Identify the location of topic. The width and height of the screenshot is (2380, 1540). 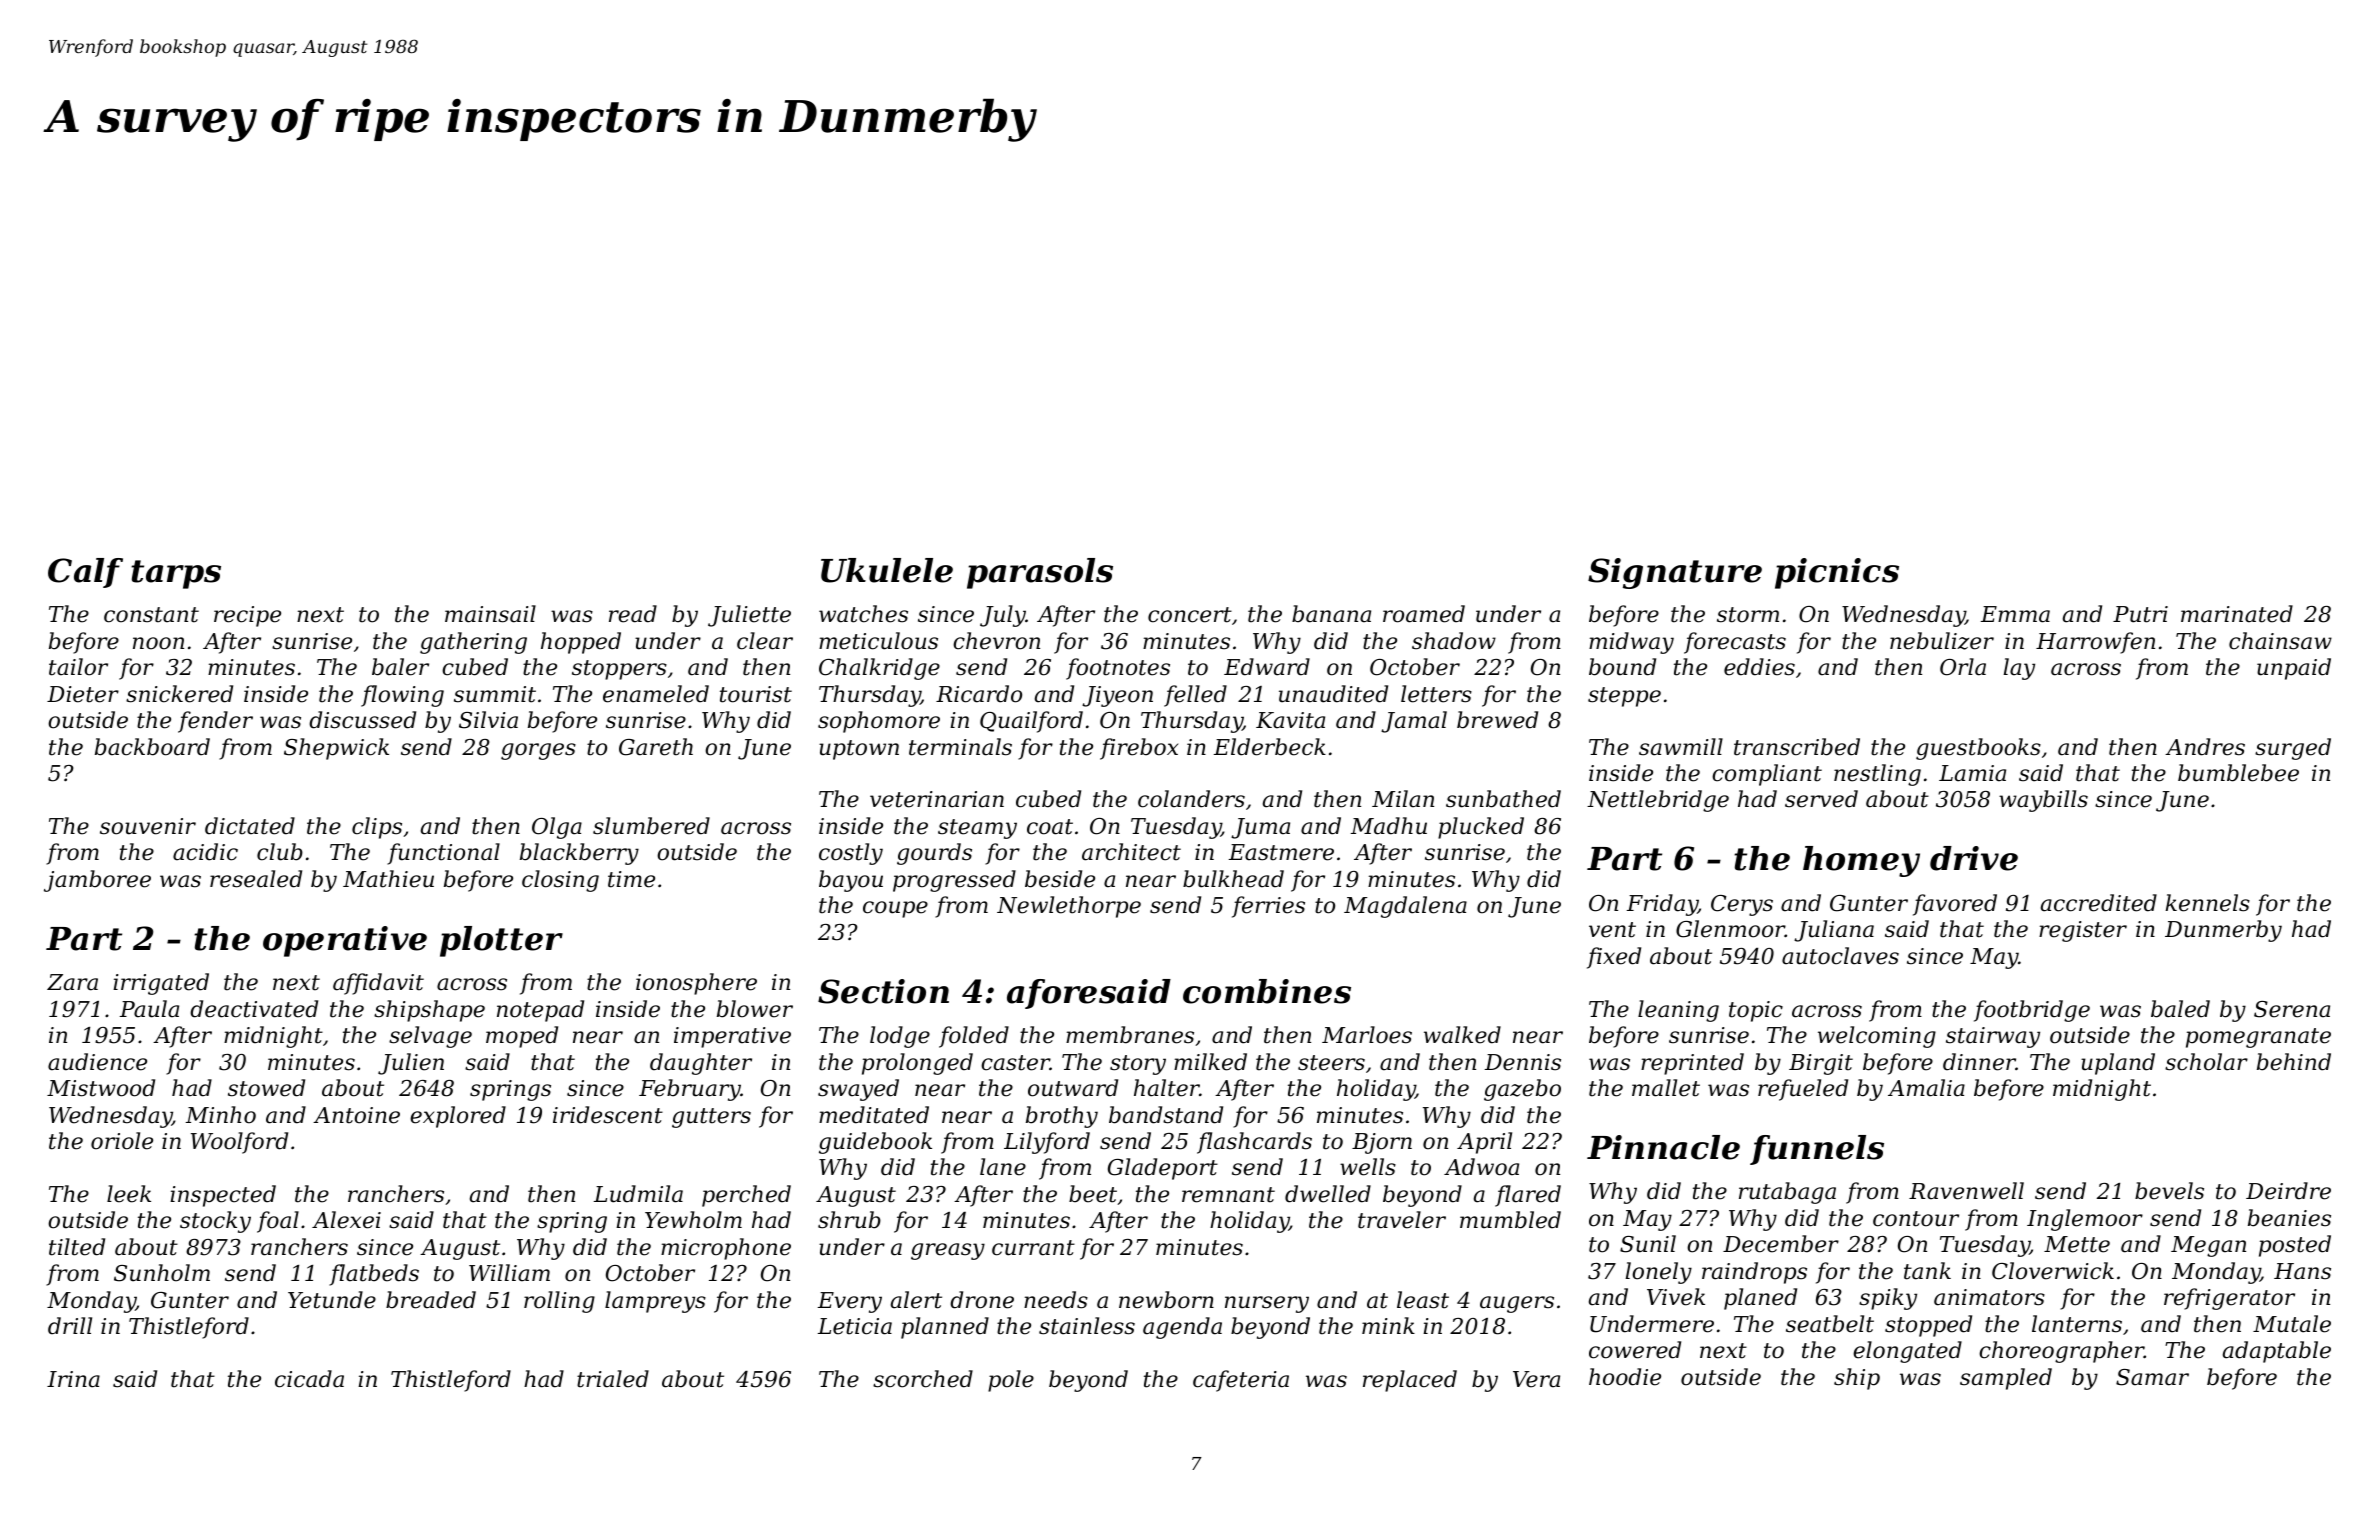
(1756, 1011).
